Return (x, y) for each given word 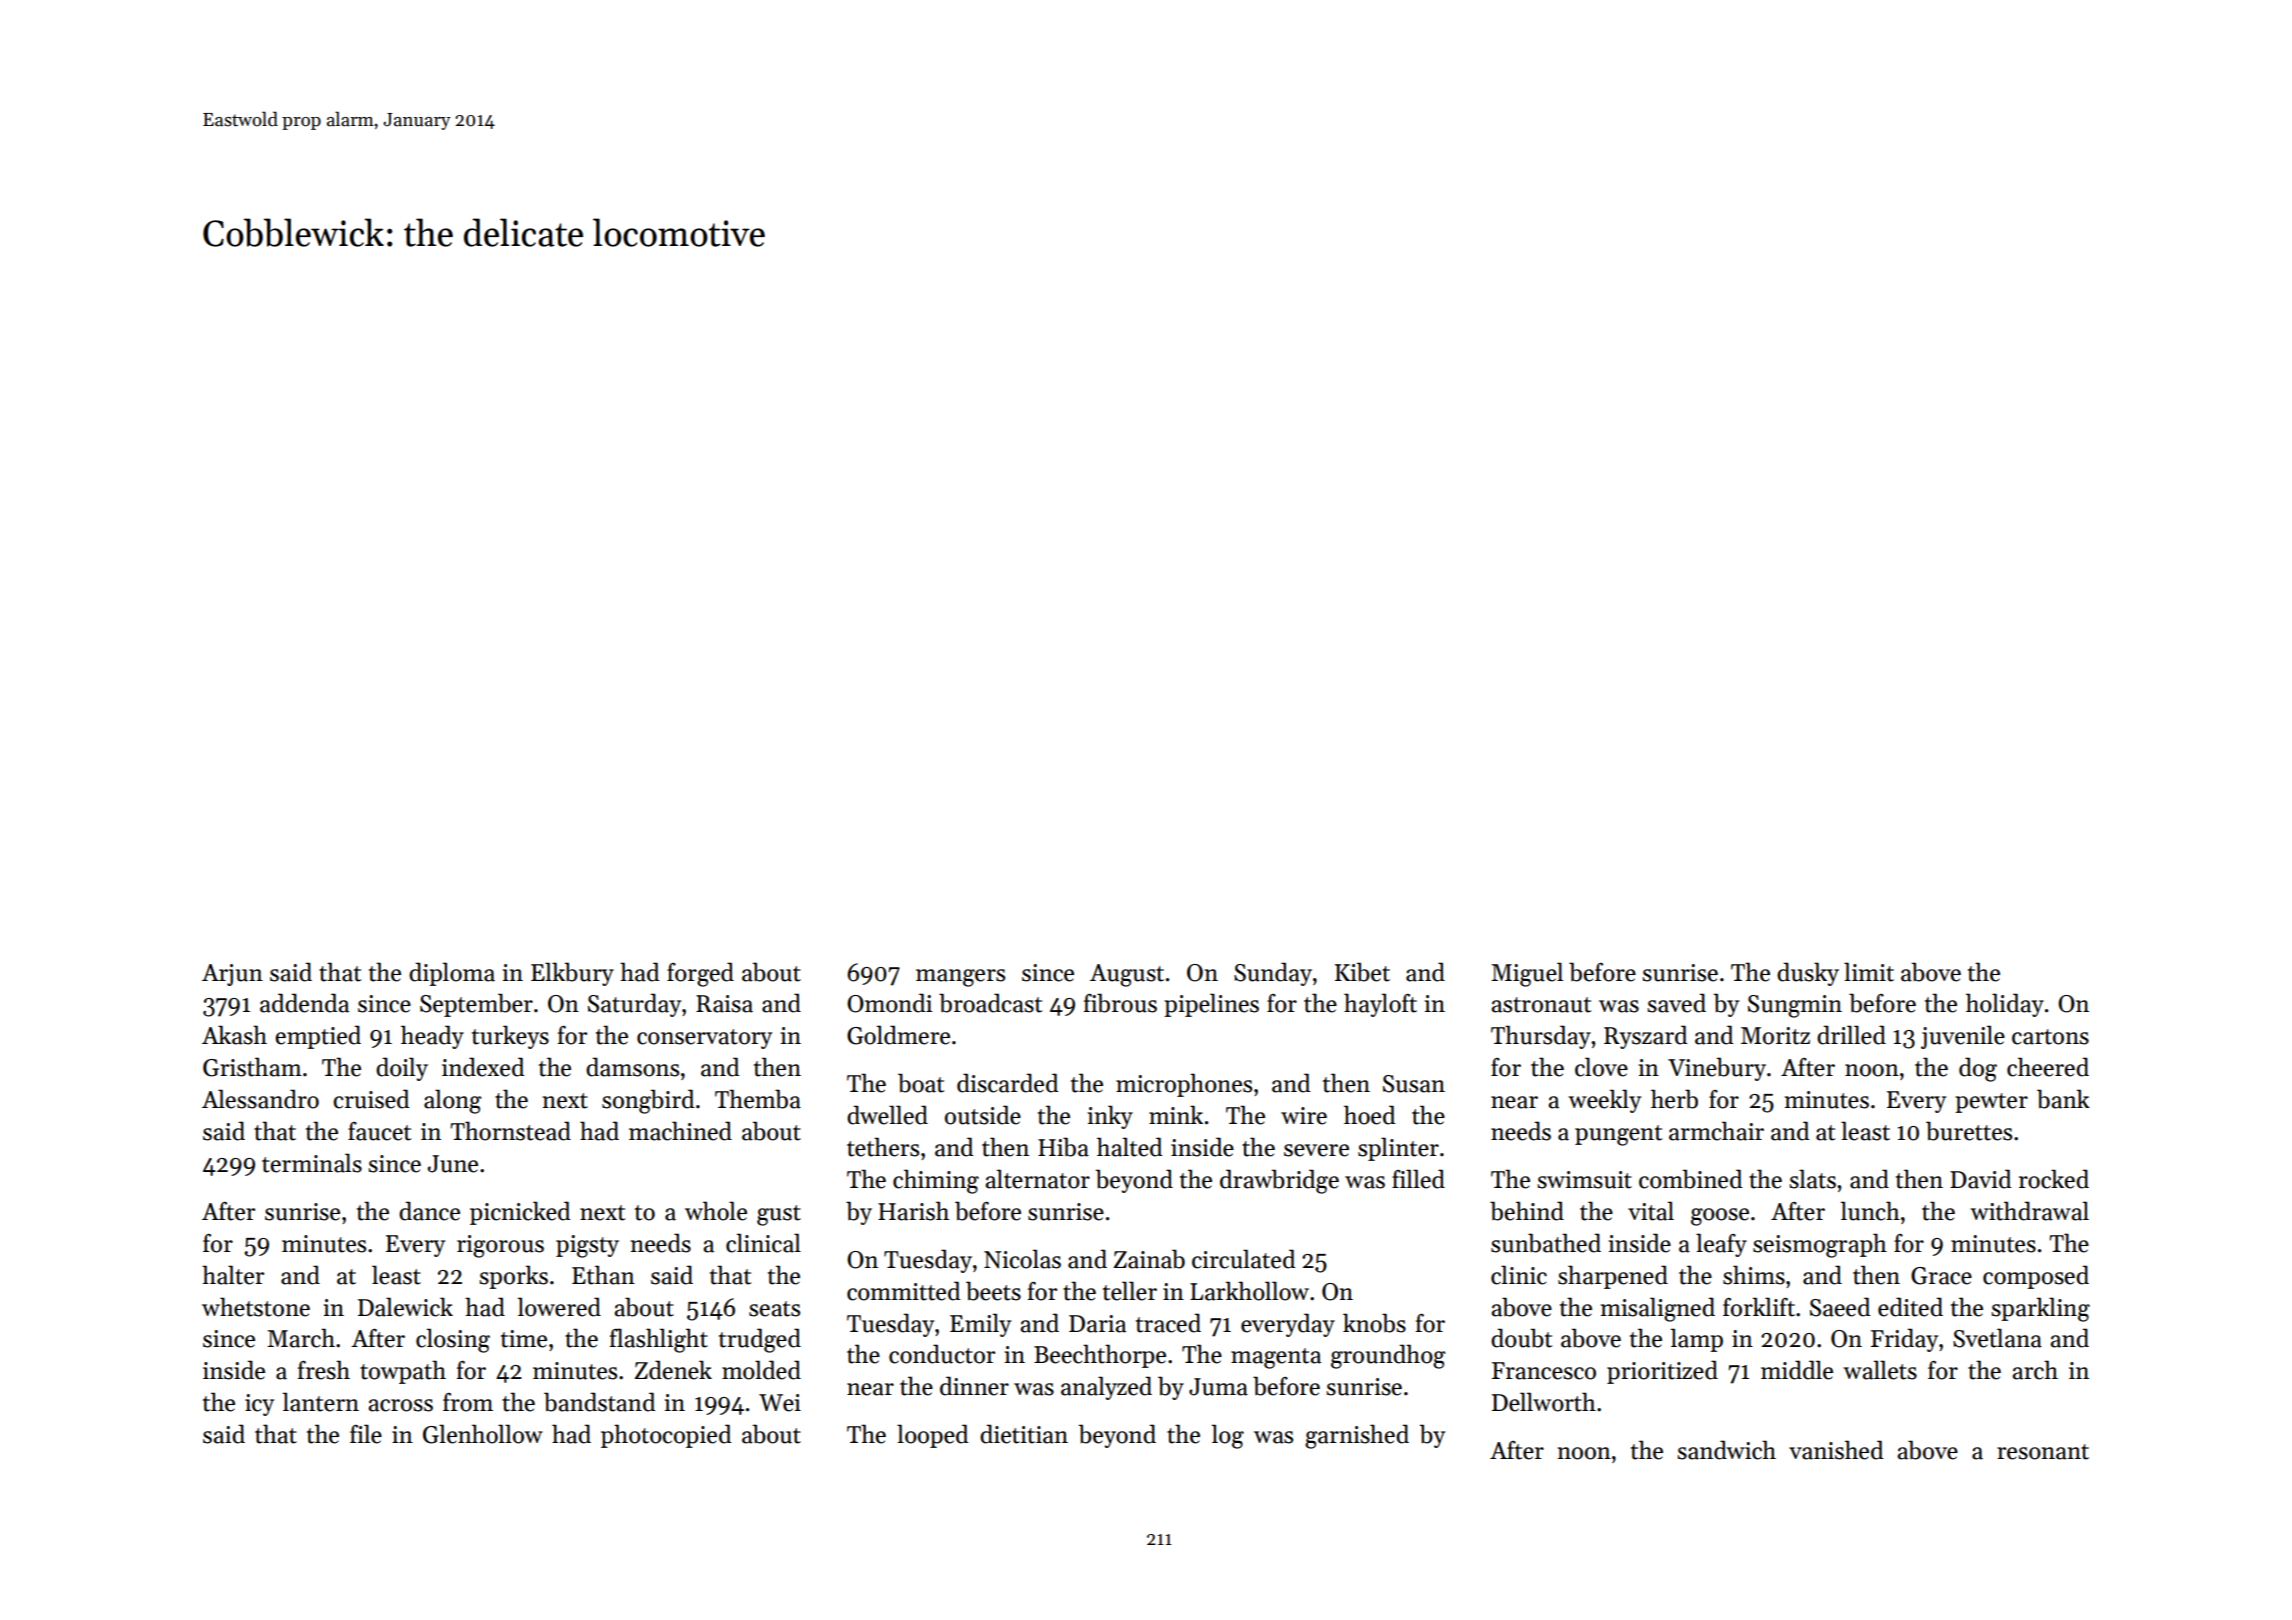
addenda (304, 1003)
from (468, 1402)
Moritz (1775, 1036)
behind (1527, 1211)
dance (429, 1211)
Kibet (1362, 972)
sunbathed (1546, 1243)
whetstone (256, 1307)
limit (1869, 972)
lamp (1697, 1340)
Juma (1218, 1387)
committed (904, 1291)
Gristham (252, 1067)
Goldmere (898, 1035)
